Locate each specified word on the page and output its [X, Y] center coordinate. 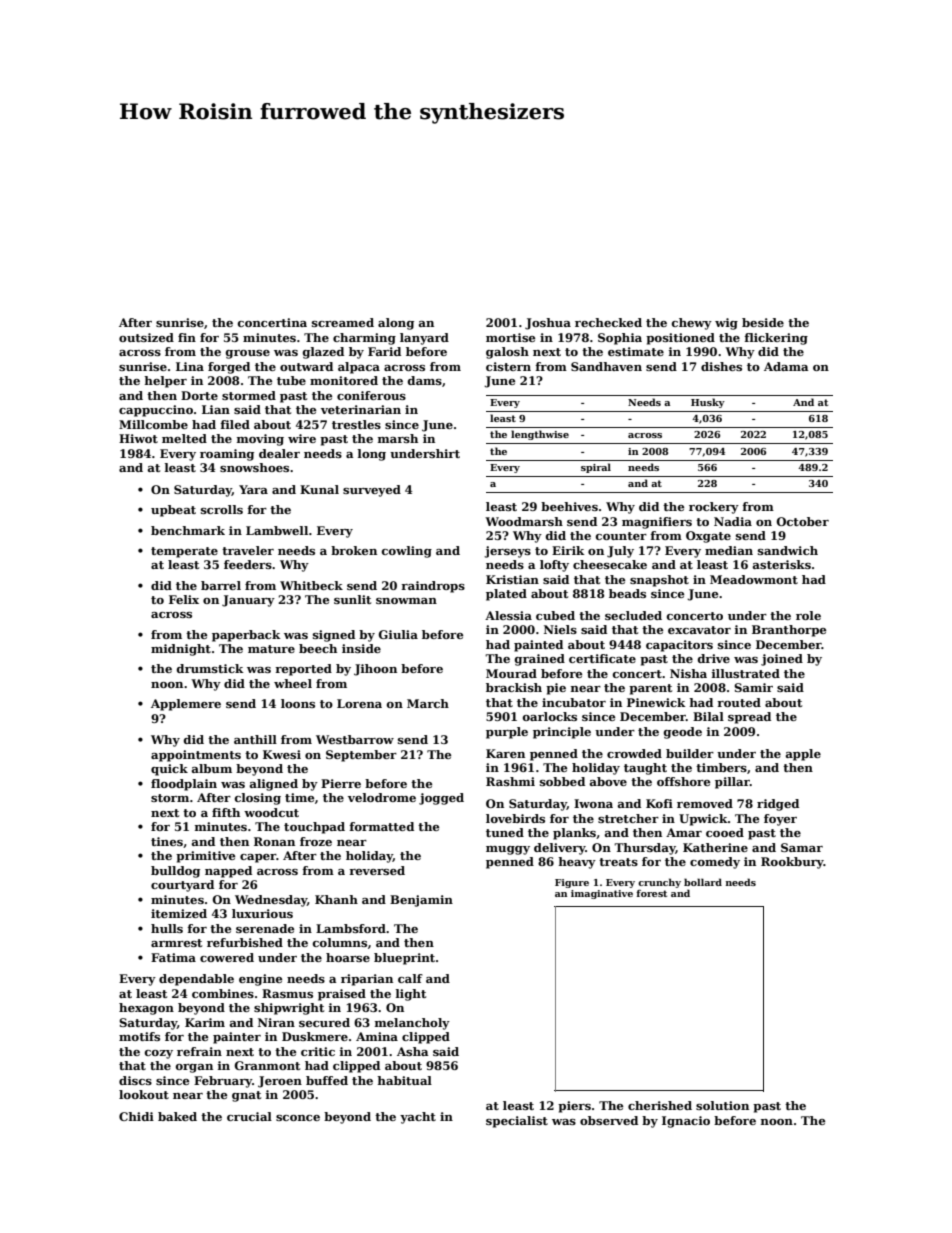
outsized [146, 337]
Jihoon [375, 670]
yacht [418, 1118]
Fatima [173, 957]
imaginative [602, 894]
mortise [510, 337]
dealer [279, 453]
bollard [703, 882]
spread [749, 718]
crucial [249, 1116]
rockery [714, 508]
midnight [181, 650]
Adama [786, 366]
